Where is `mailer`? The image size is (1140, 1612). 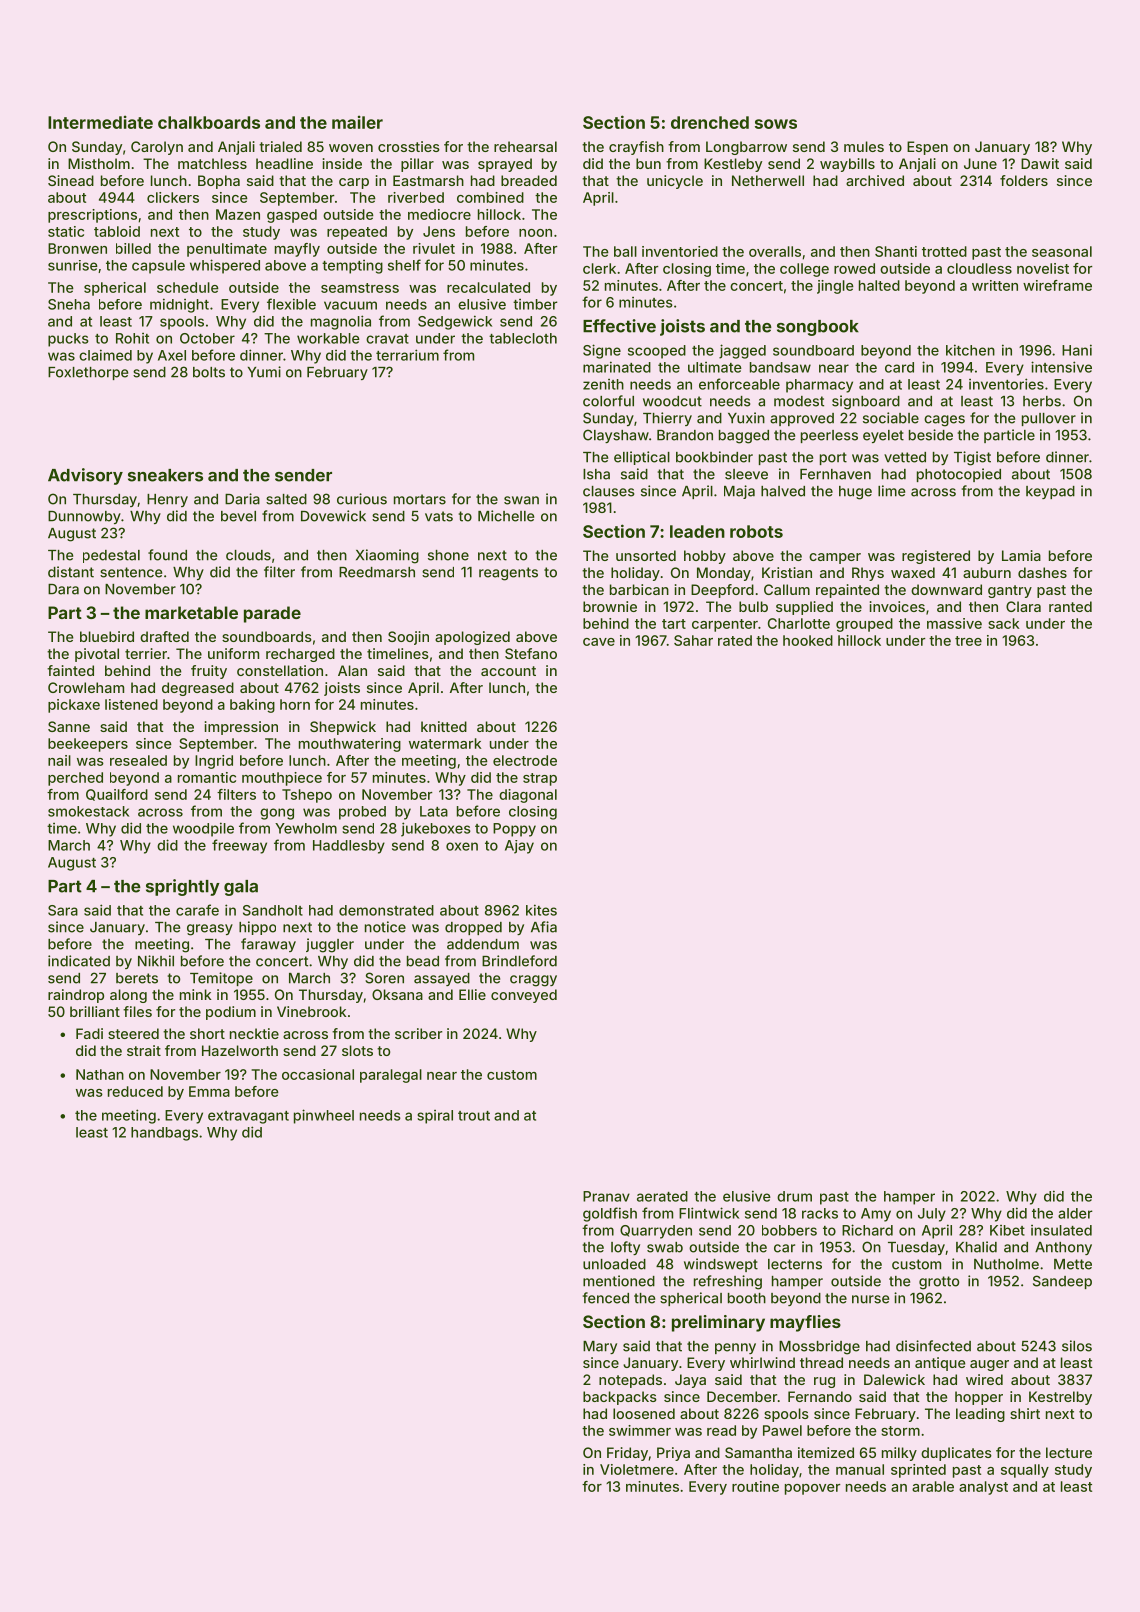 mailer is located at coordinates (357, 122).
